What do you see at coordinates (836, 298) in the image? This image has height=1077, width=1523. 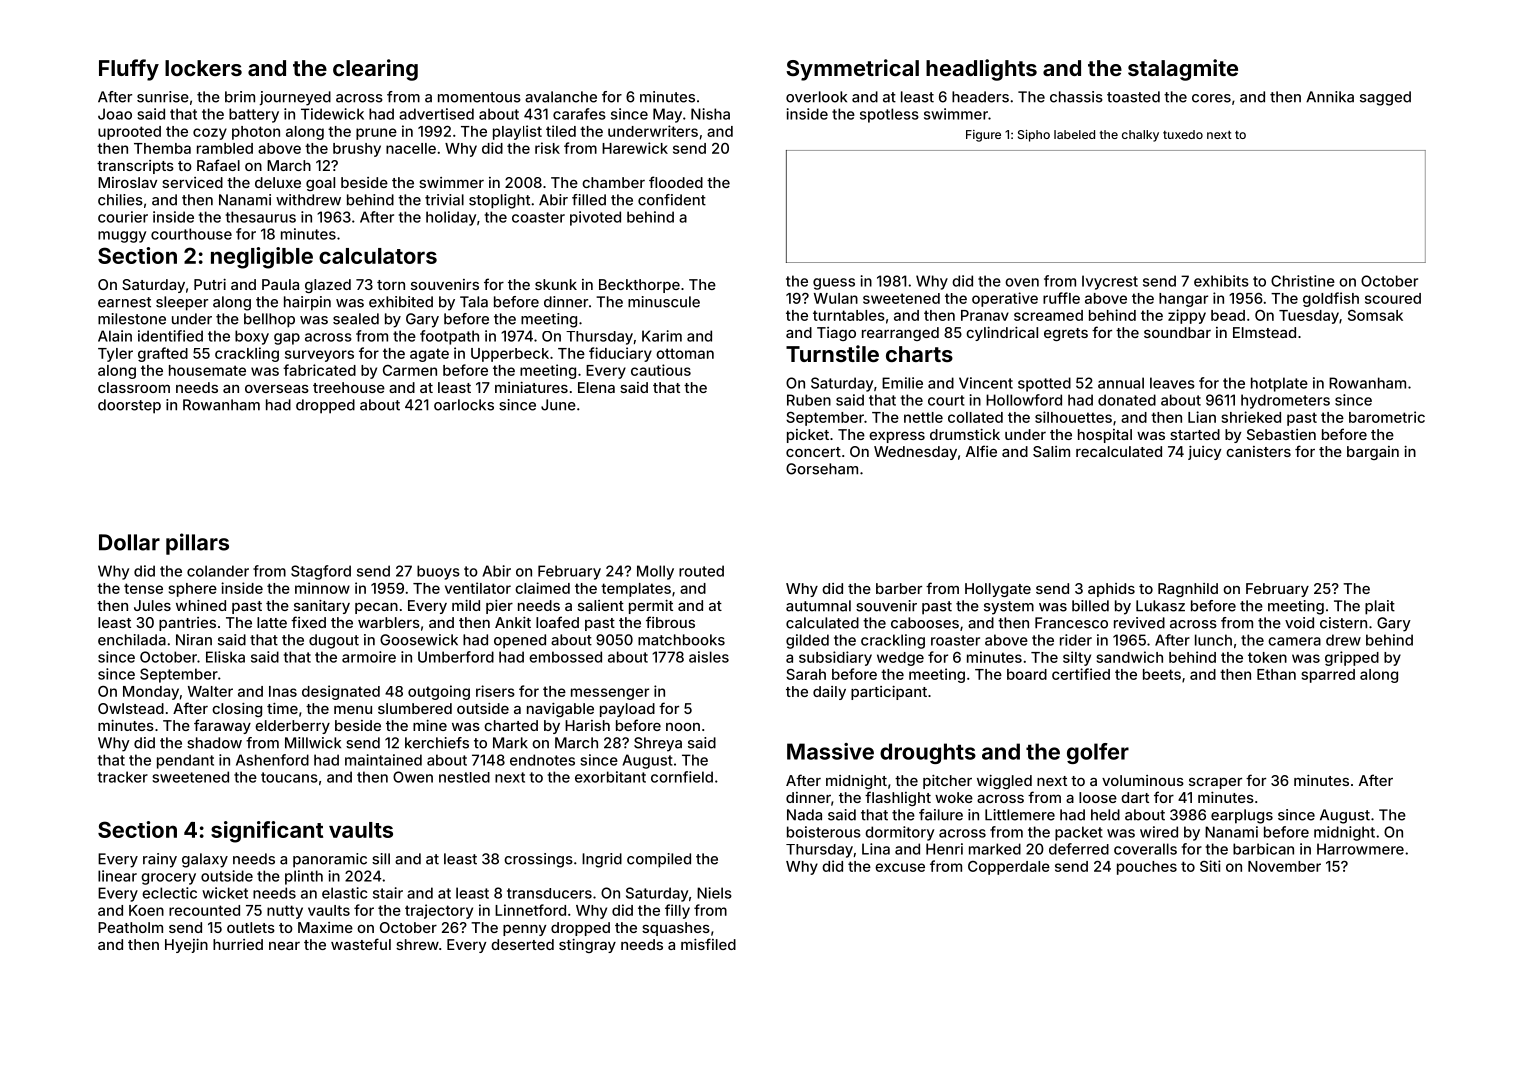 I see `Wulan` at bounding box center [836, 298].
